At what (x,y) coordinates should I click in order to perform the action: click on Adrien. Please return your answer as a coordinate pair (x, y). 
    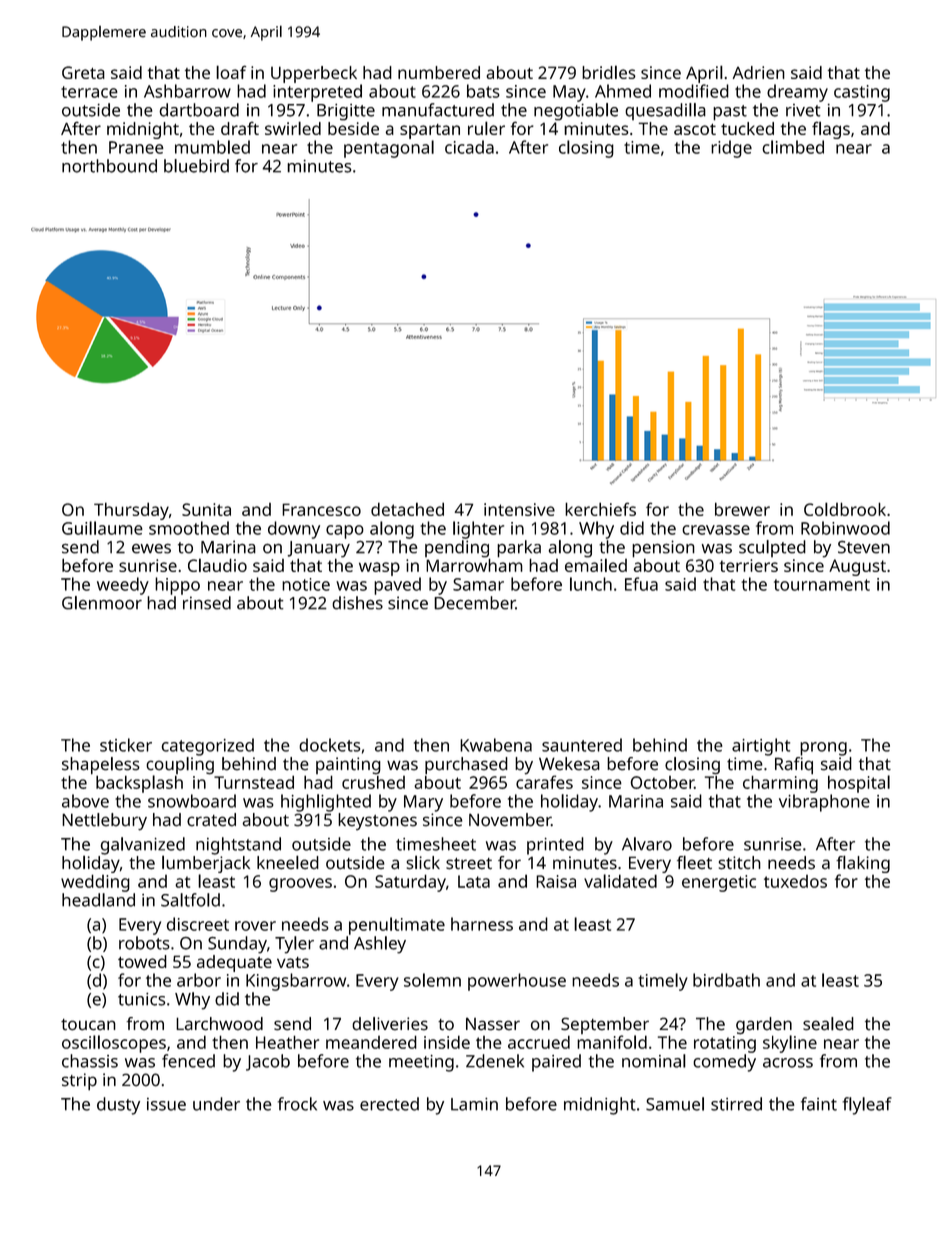
    Looking at the image, I should click on (759, 72).
